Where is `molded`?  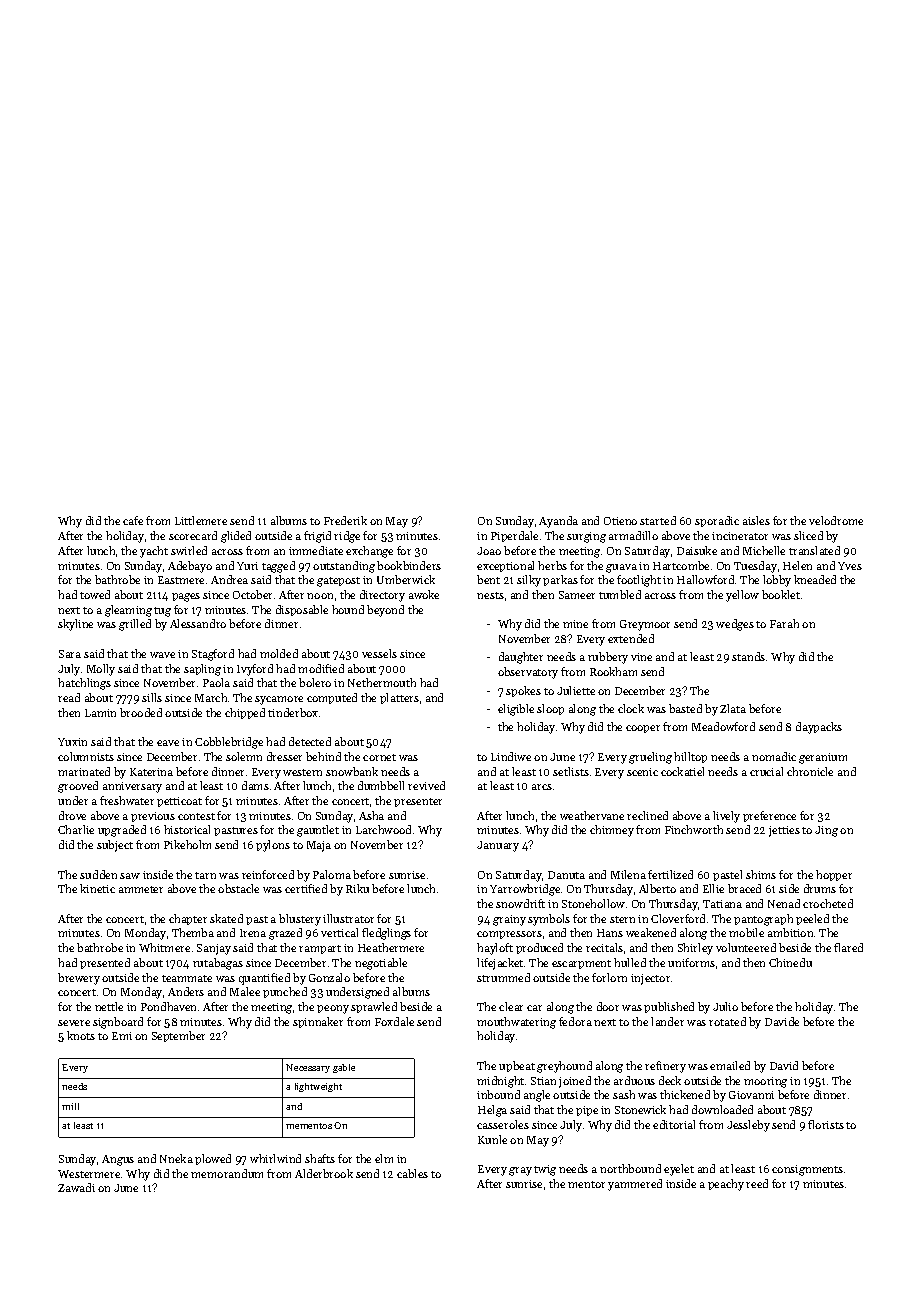
molded is located at coordinates (279, 653).
